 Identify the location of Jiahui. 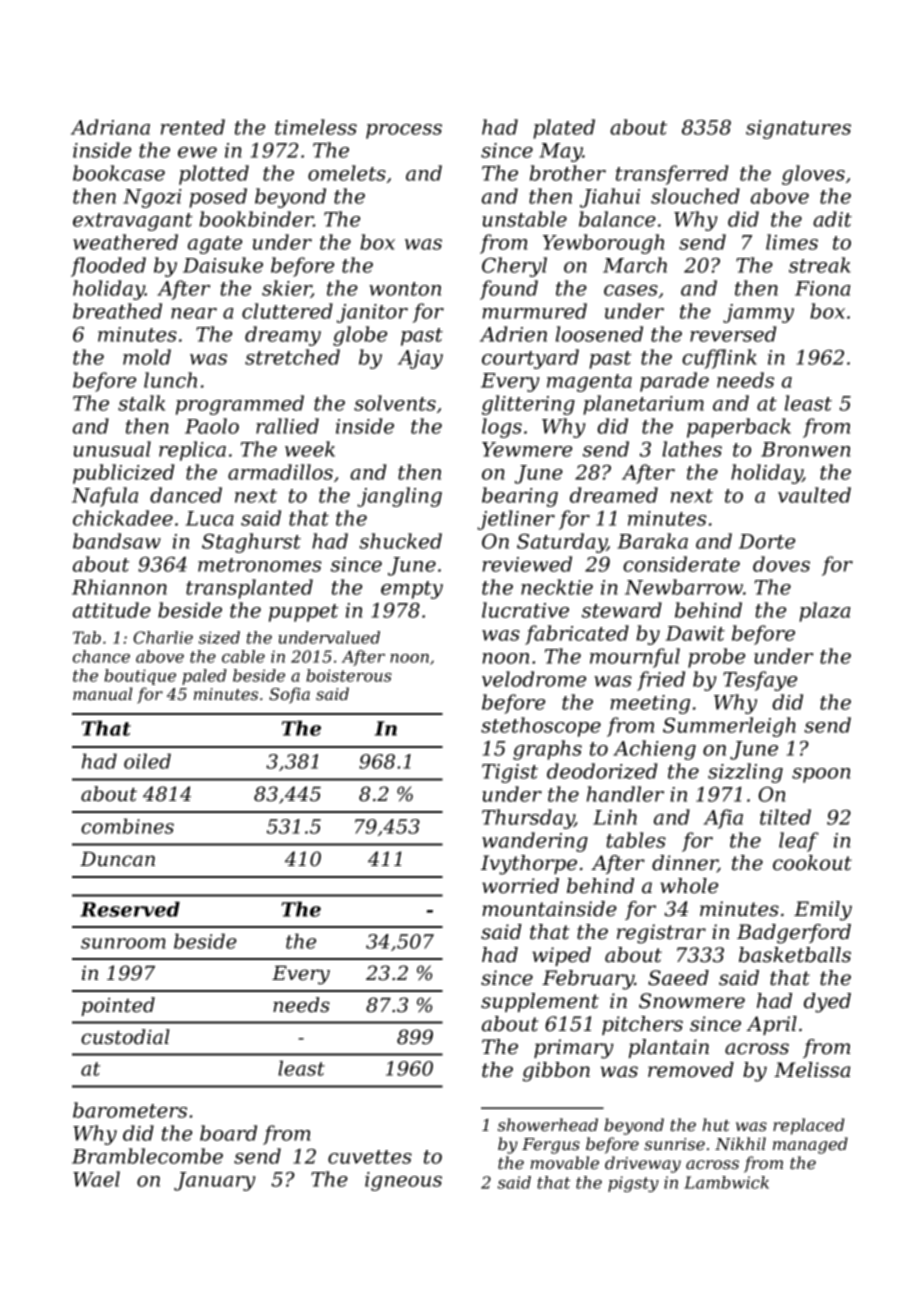
(610, 198).
